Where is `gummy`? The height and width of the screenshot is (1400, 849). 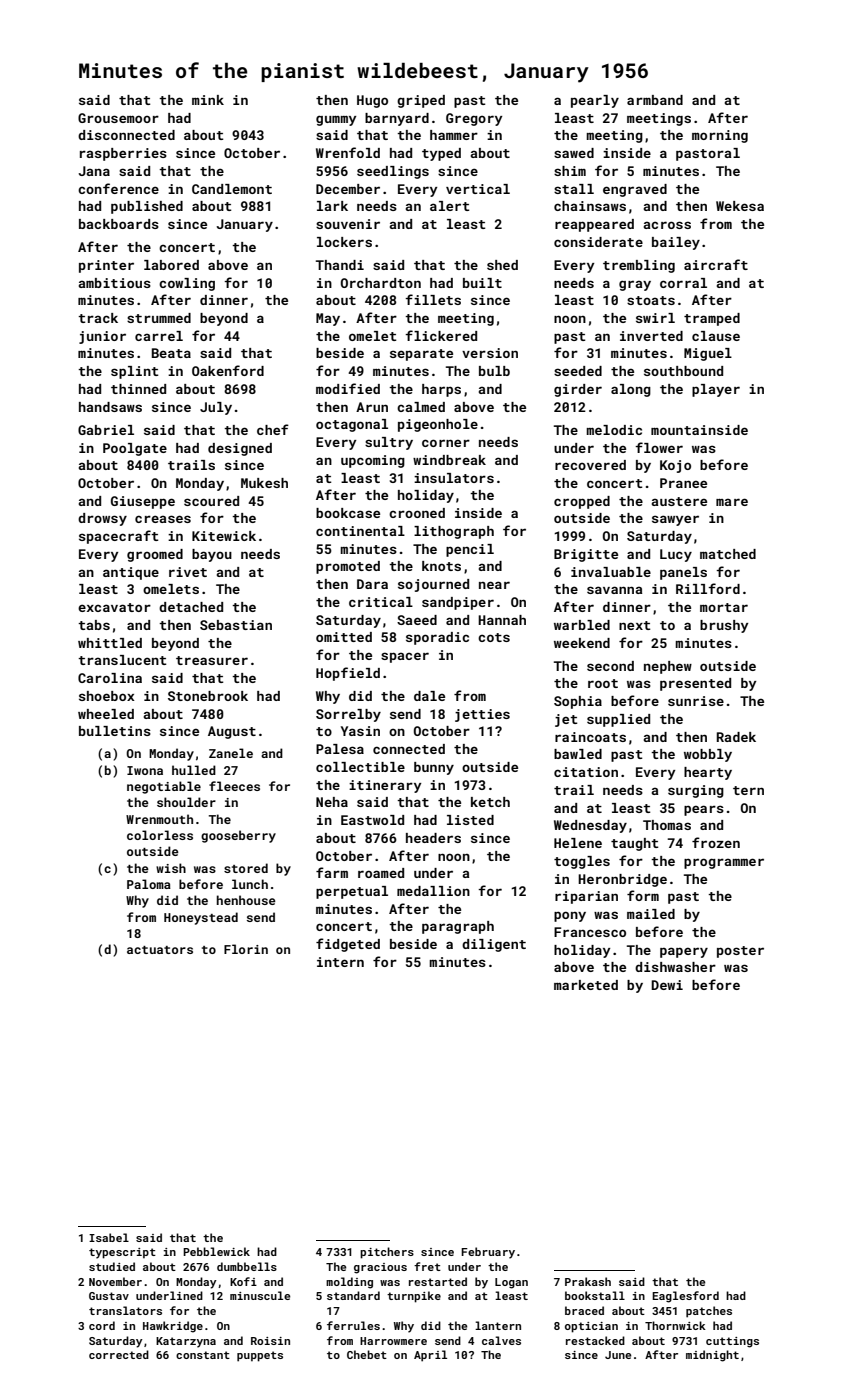
gummy is located at coordinates (336, 120).
